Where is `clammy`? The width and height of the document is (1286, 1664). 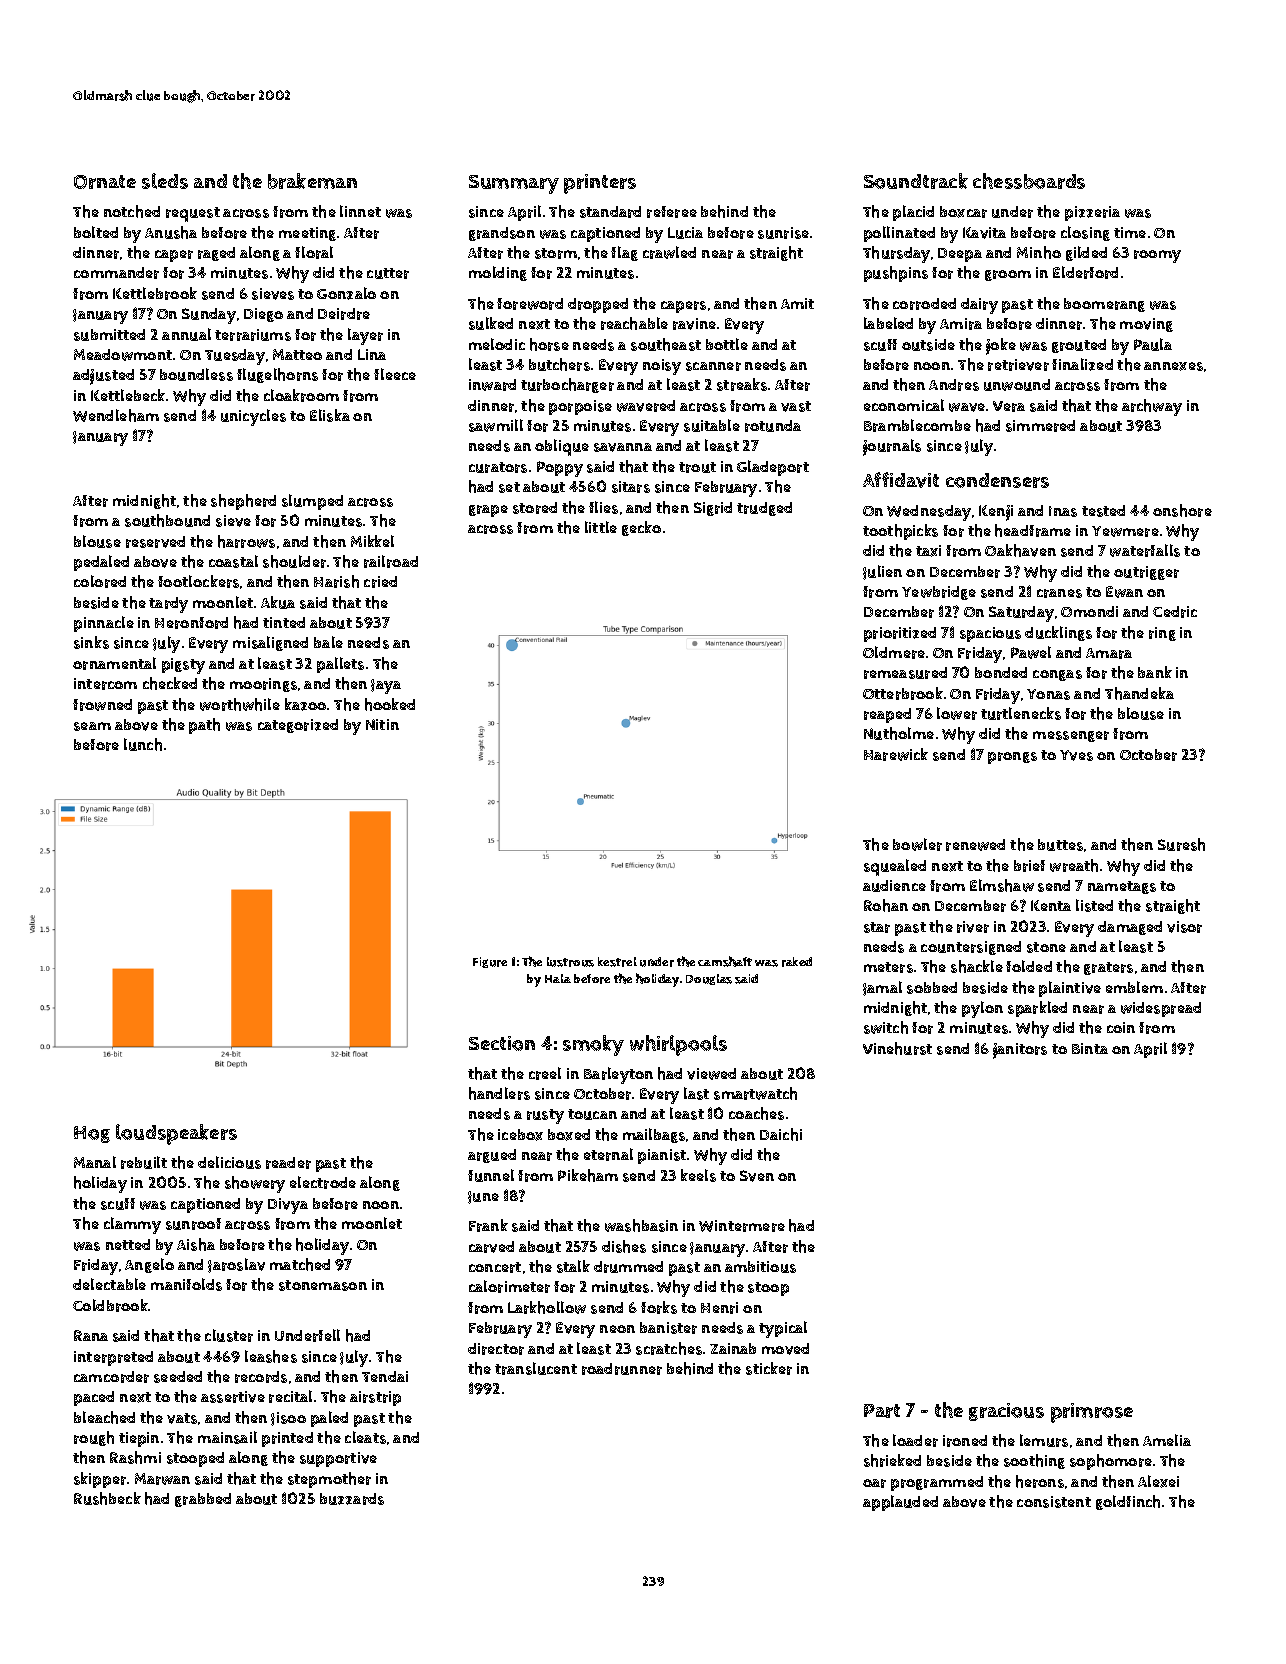 clammy is located at coordinates (132, 1225).
